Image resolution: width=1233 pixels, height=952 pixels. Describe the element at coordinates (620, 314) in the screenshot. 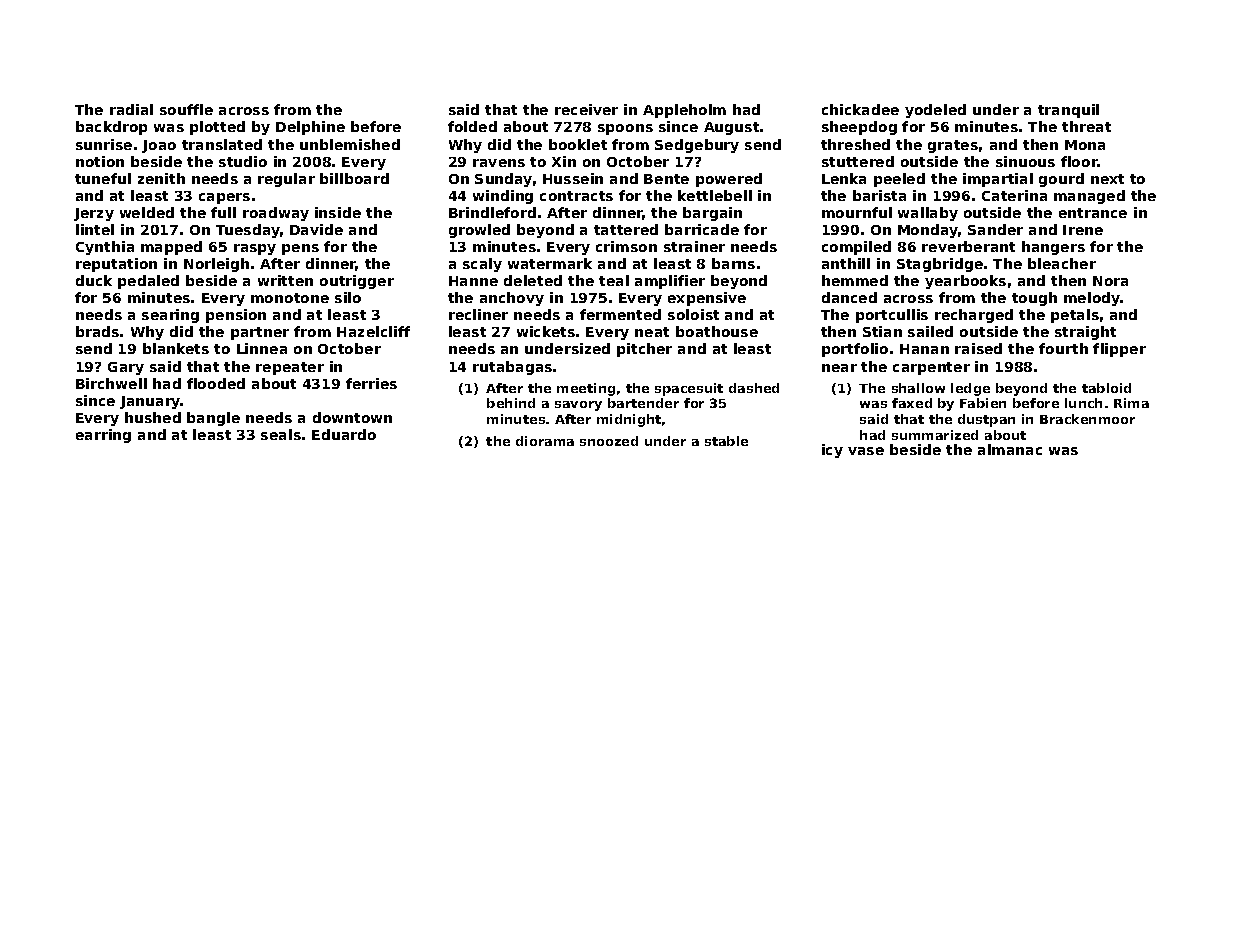

I see `fermented` at that location.
